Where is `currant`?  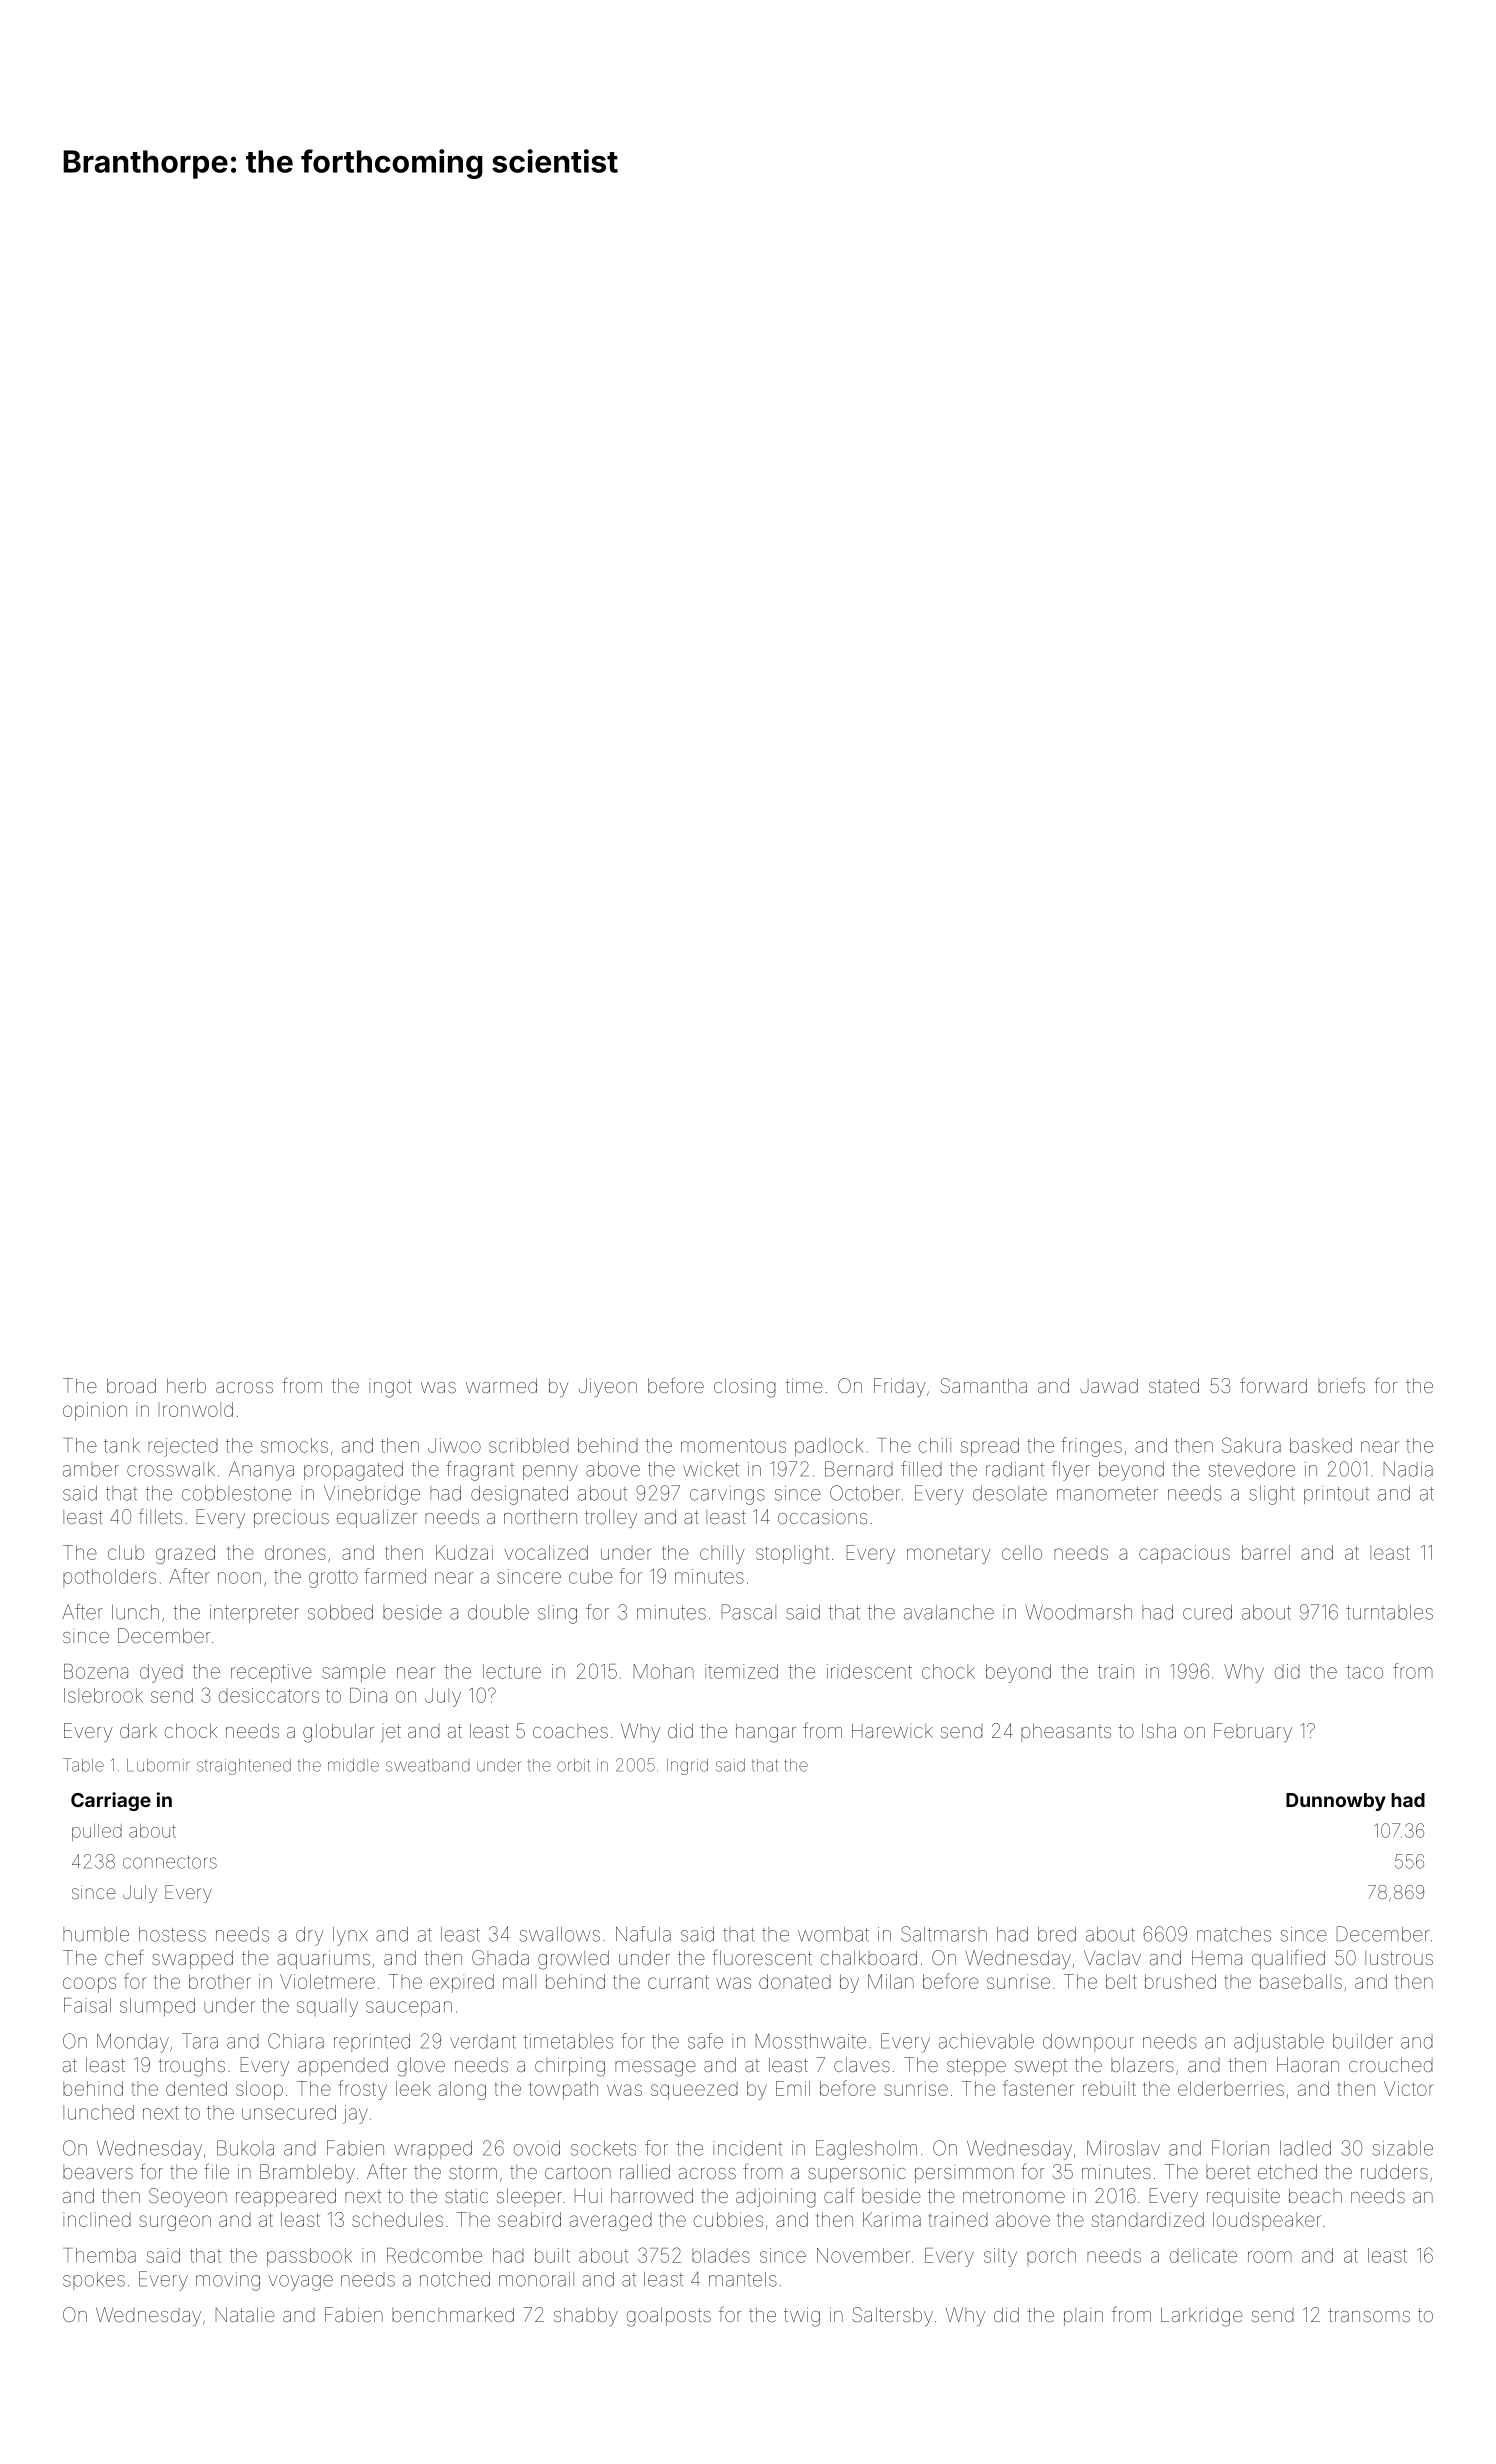 currant is located at coordinates (678, 1982).
